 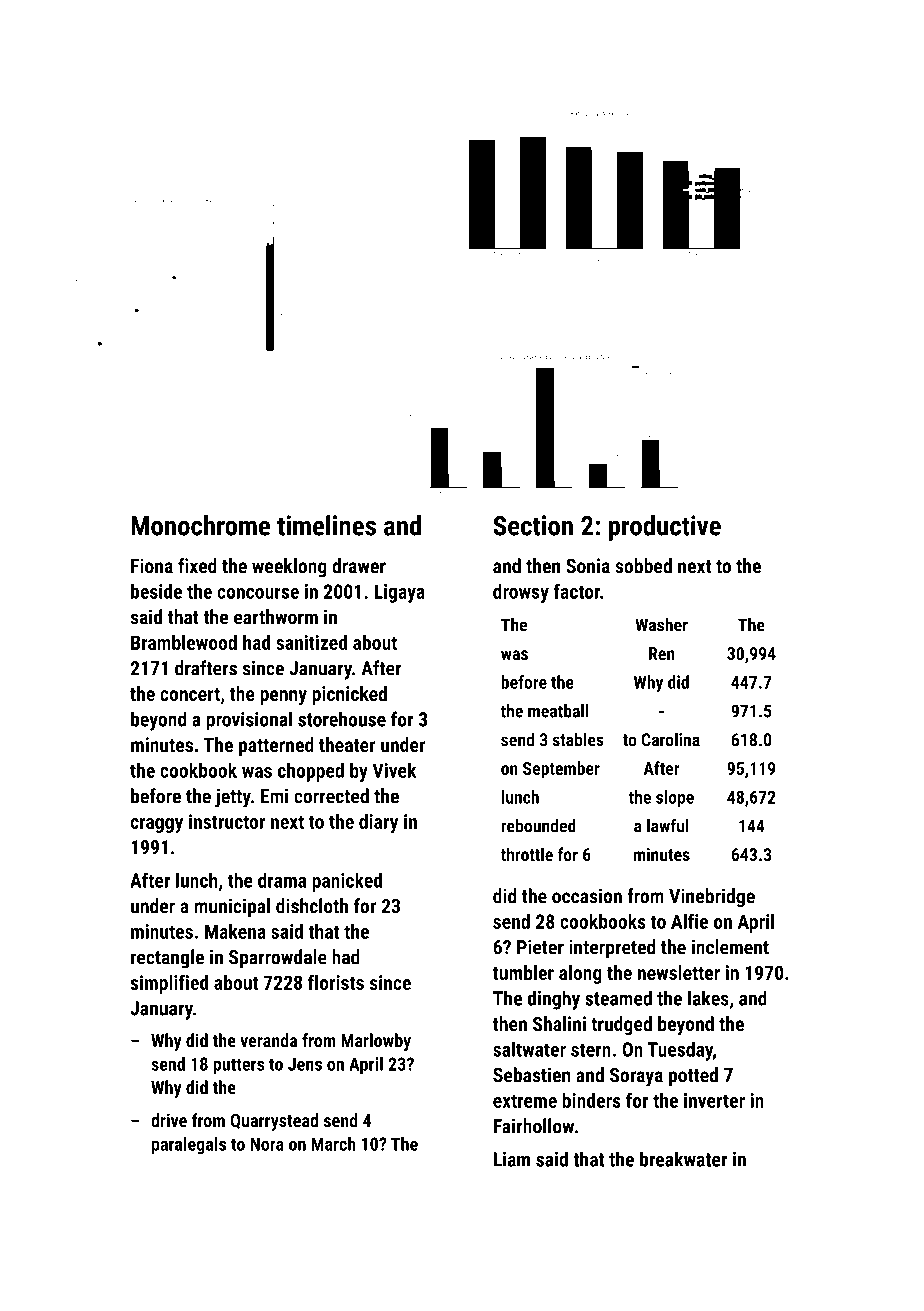 I want to click on craggy, so click(x=156, y=825).
